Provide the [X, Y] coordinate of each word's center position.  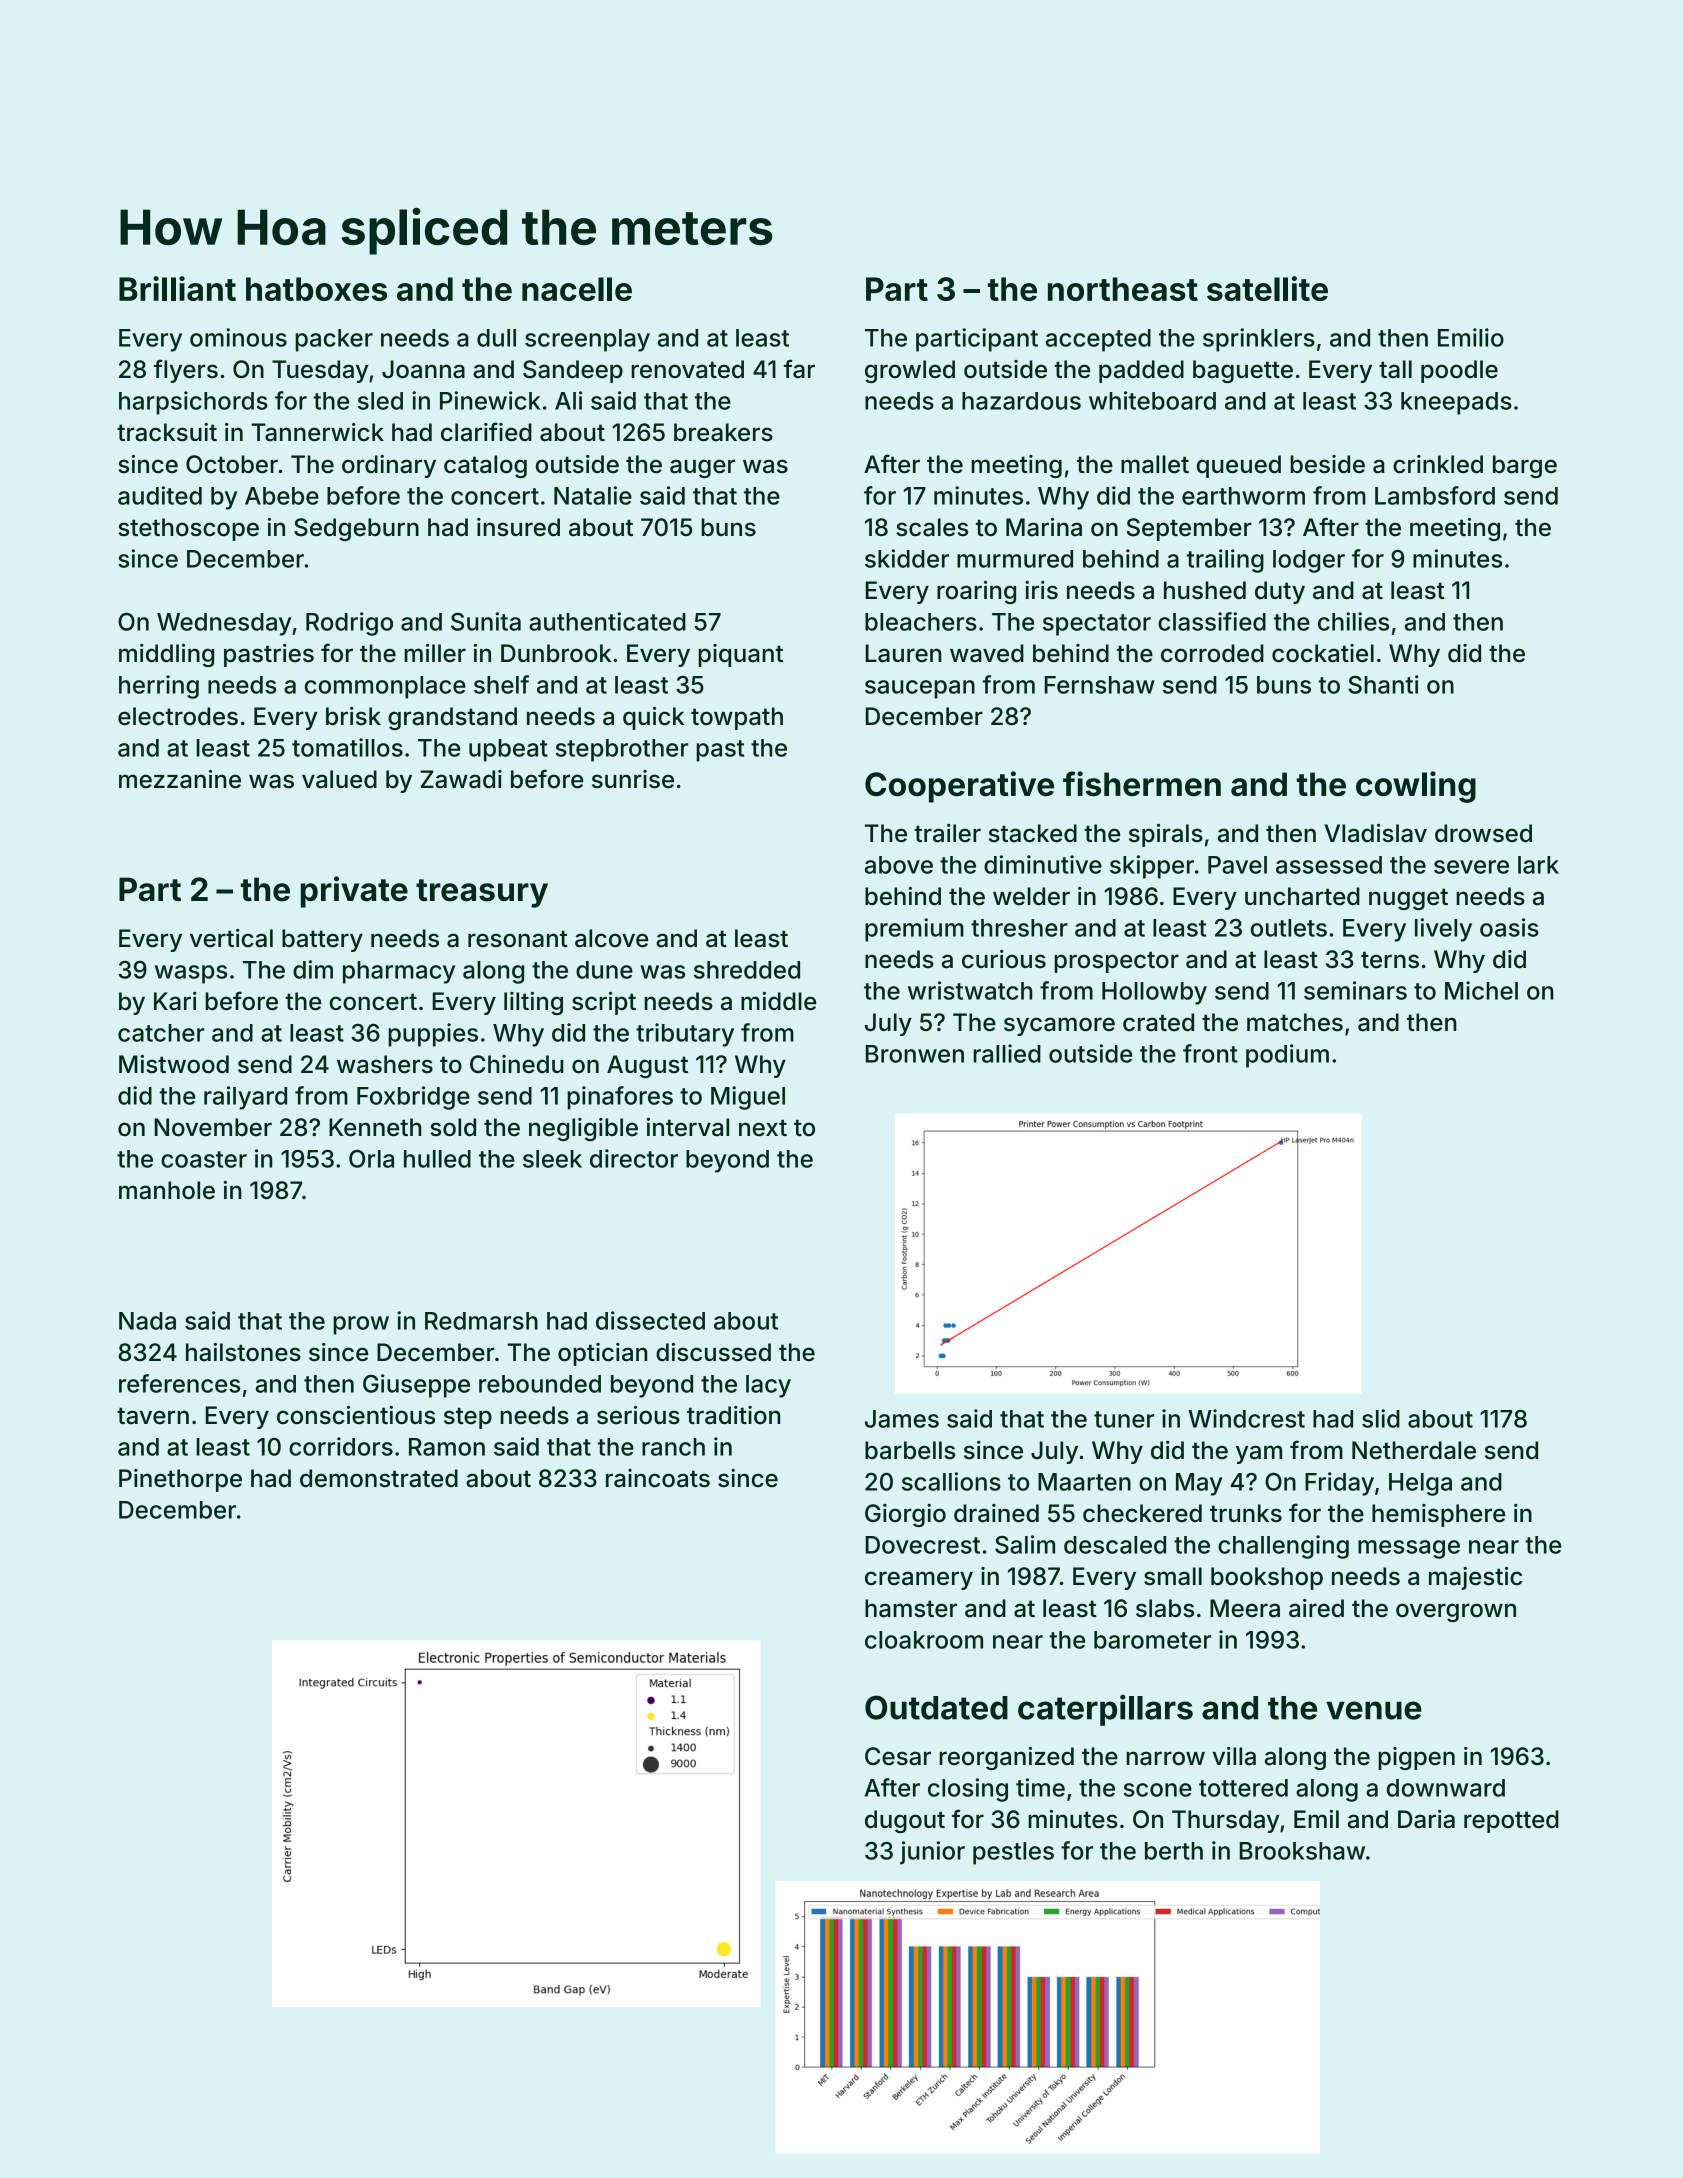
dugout [905, 1821]
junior [932, 1853]
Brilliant [177, 288]
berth [1174, 1851]
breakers [723, 432]
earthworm [1243, 496]
